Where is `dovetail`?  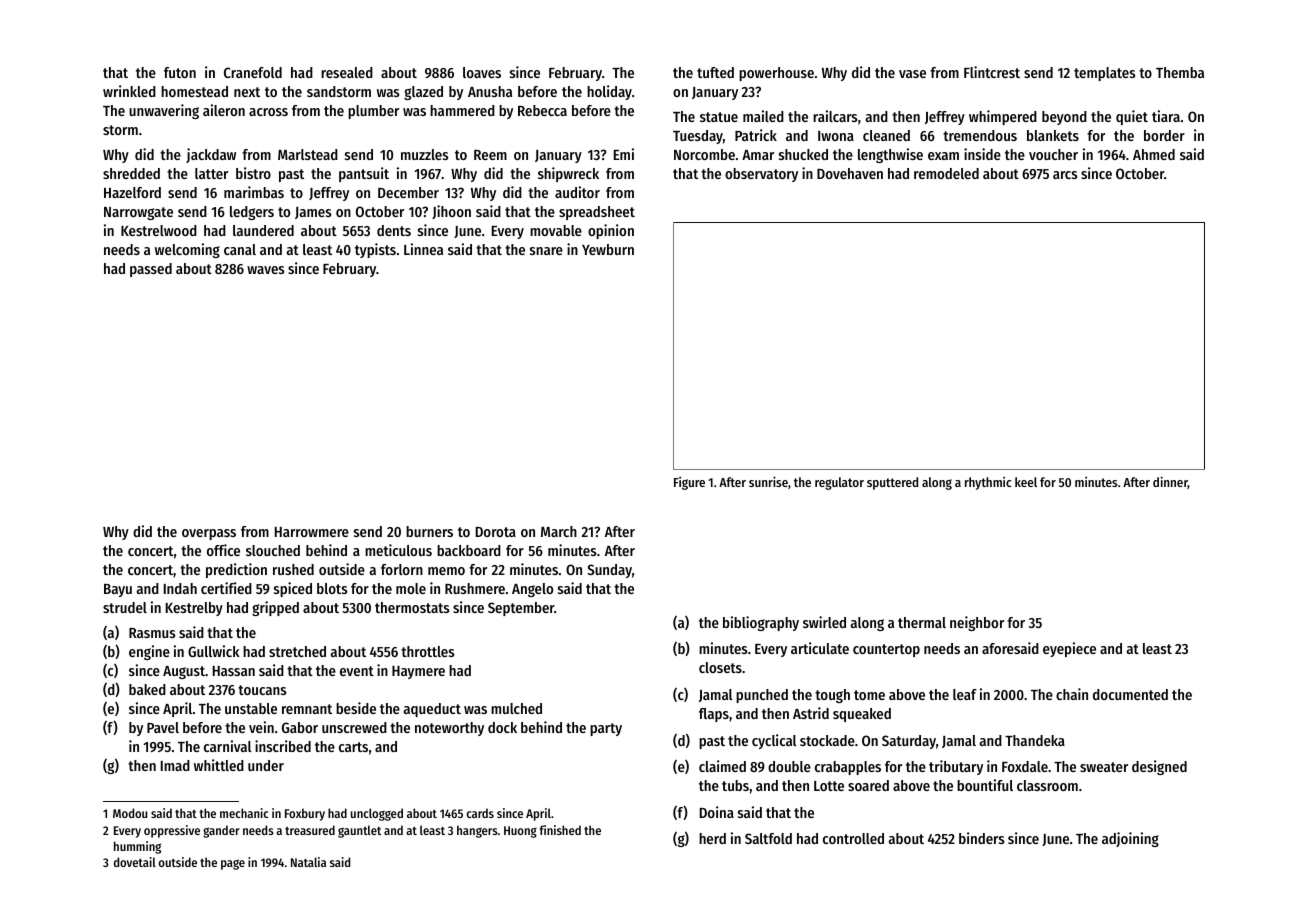 dovetail is located at coordinates (135, 862).
